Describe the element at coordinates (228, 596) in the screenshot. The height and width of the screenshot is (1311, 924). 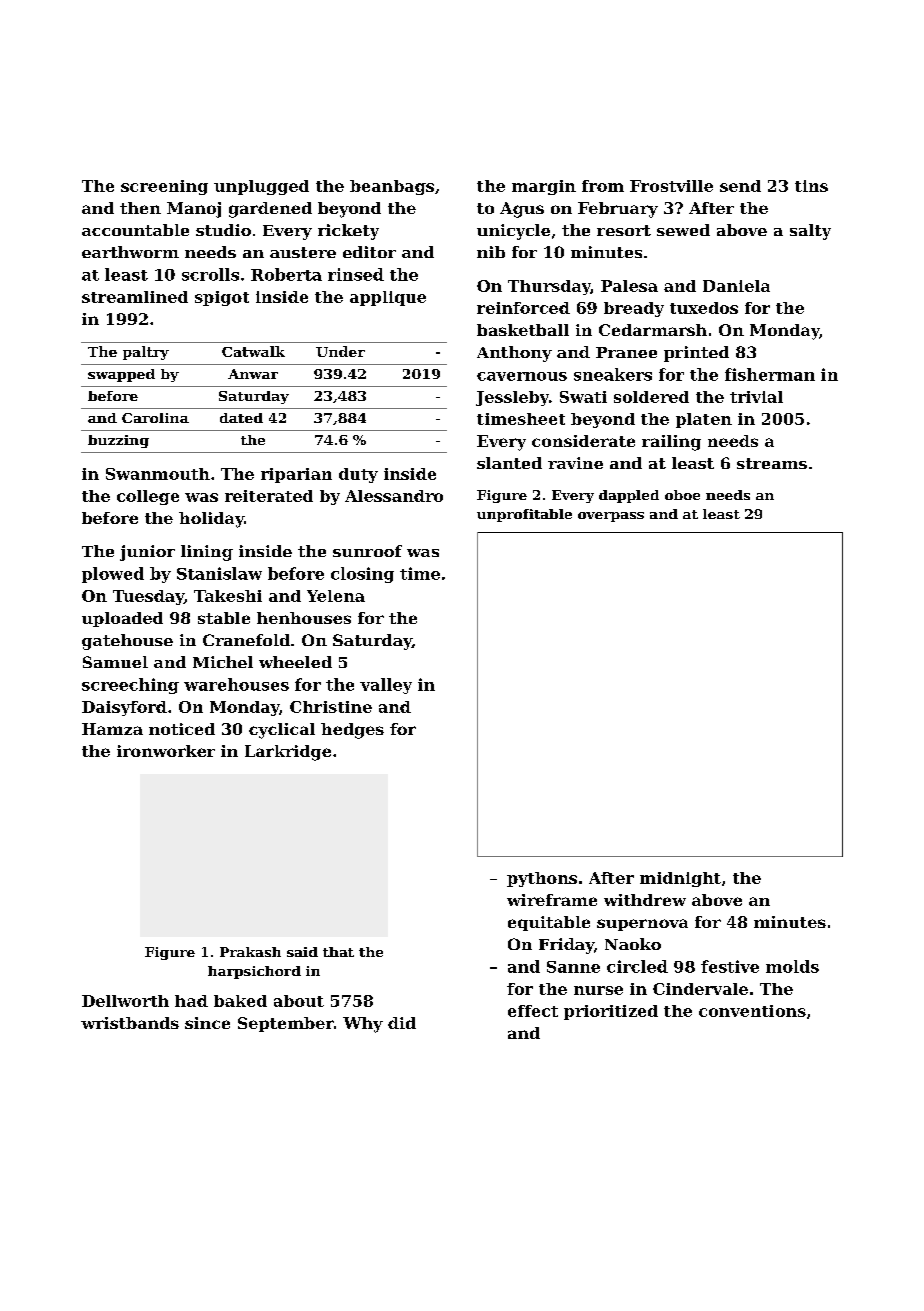
I see `Takeshi` at that location.
